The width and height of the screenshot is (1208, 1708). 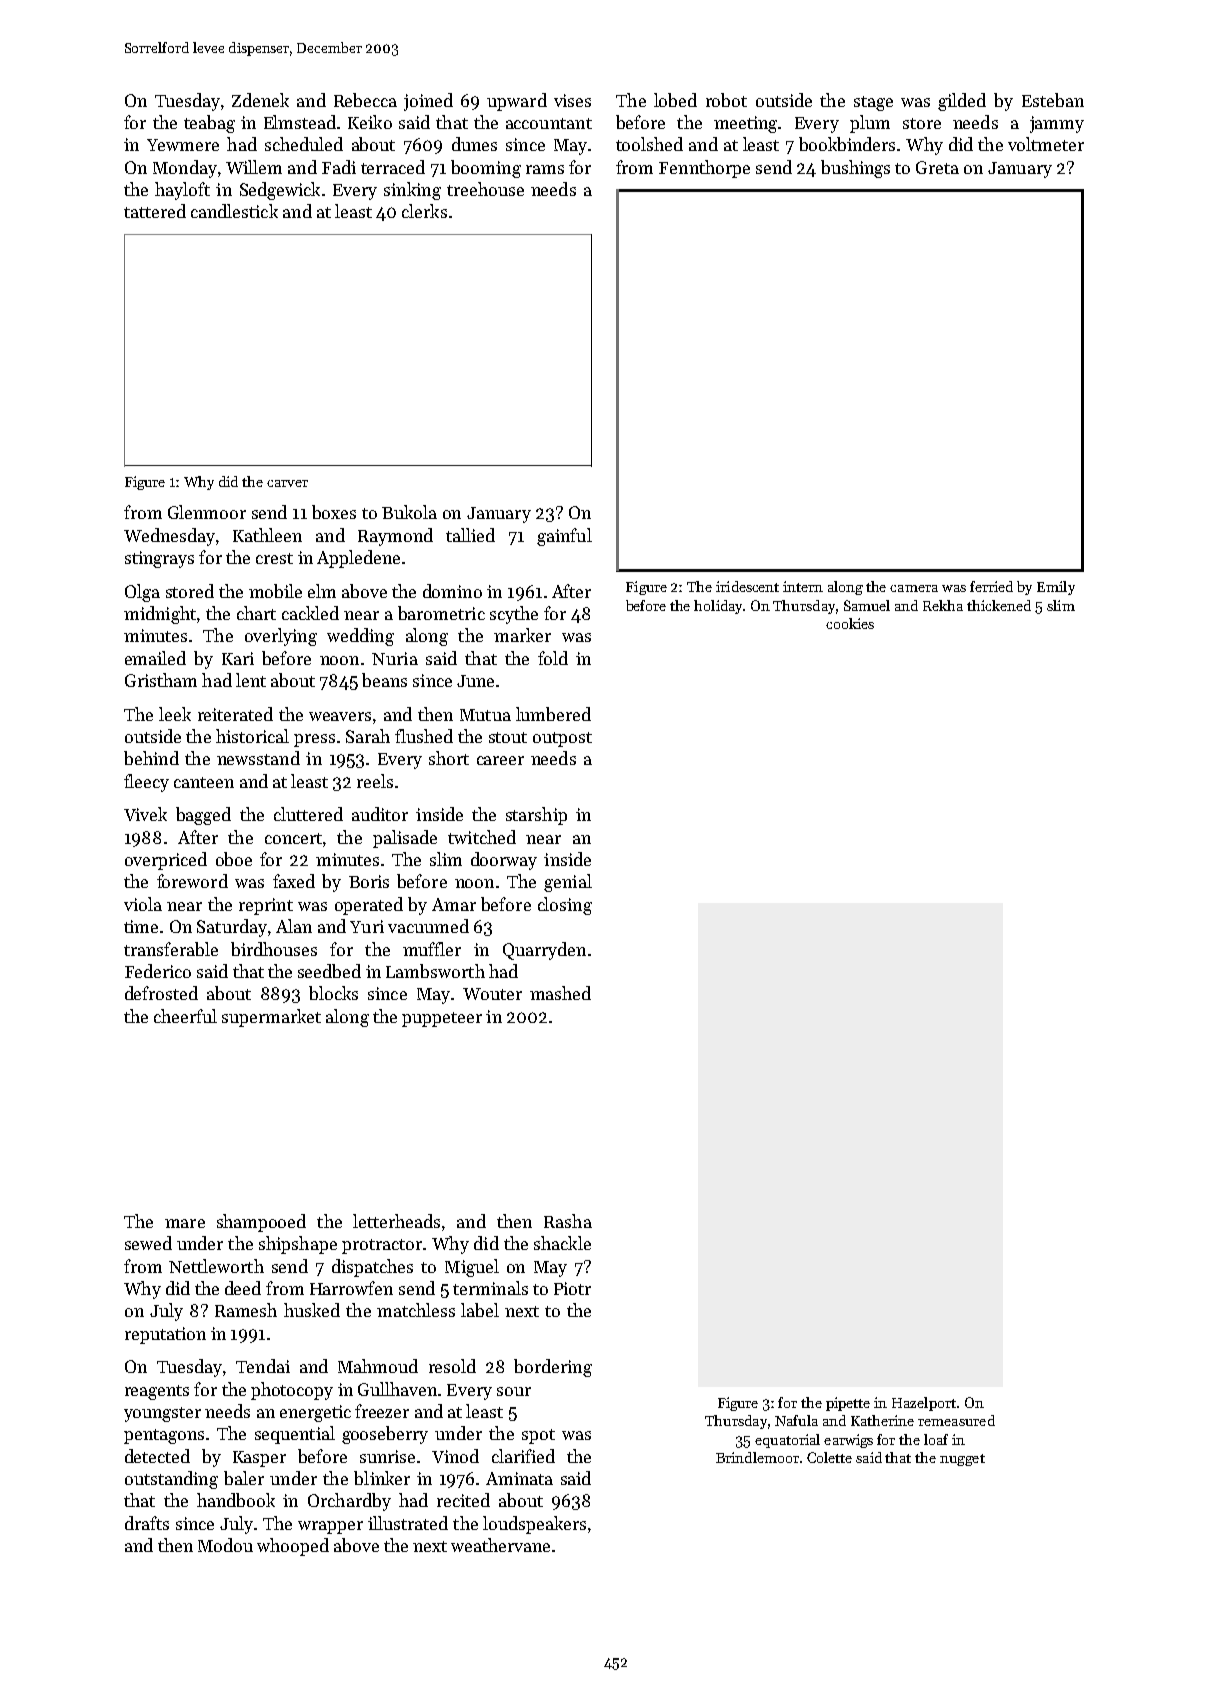 What do you see at coordinates (454, 904) in the screenshot?
I see `Amar` at bounding box center [454, 904].
